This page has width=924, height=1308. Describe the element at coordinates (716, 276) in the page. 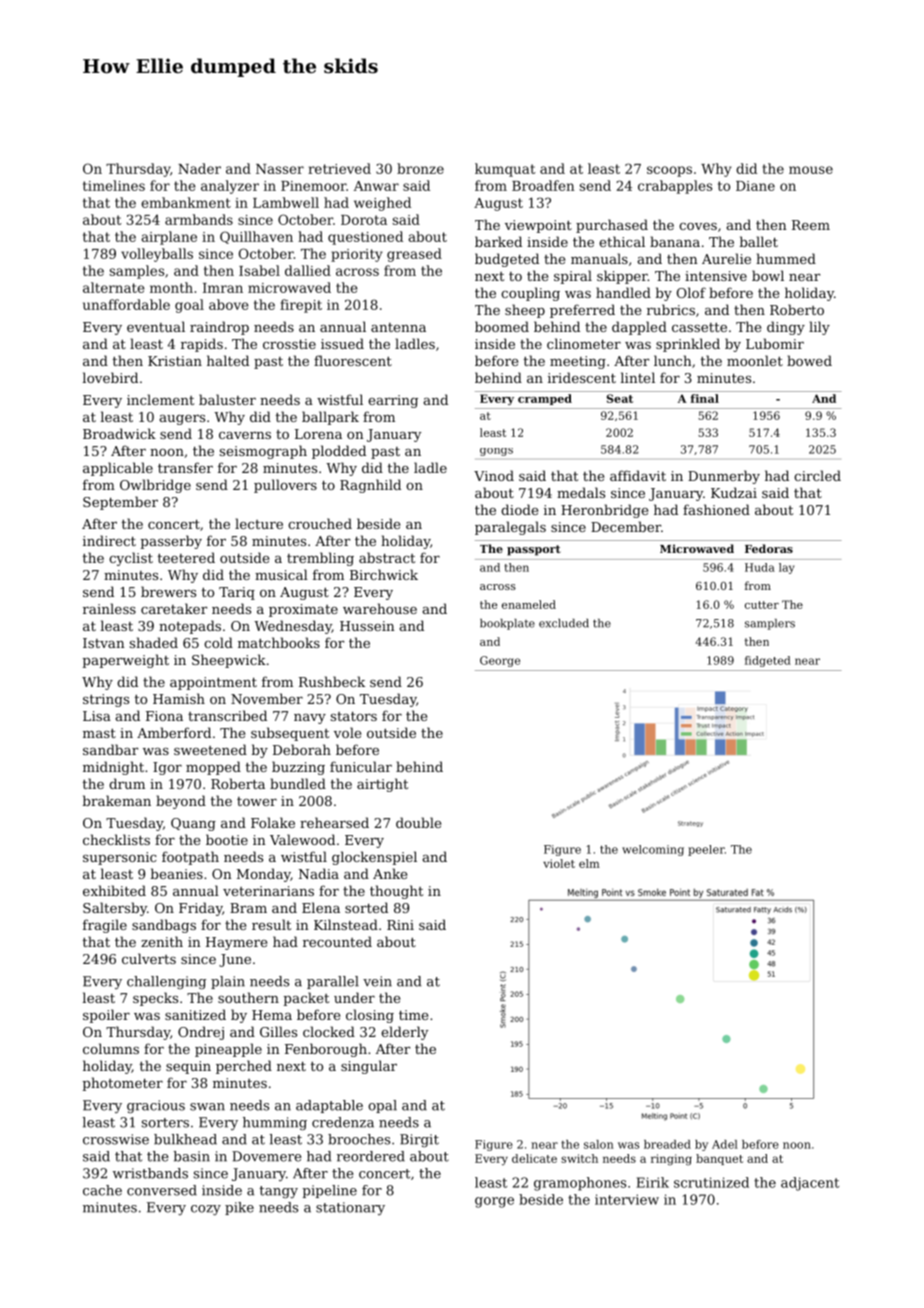

I see `intensive` at that location.
